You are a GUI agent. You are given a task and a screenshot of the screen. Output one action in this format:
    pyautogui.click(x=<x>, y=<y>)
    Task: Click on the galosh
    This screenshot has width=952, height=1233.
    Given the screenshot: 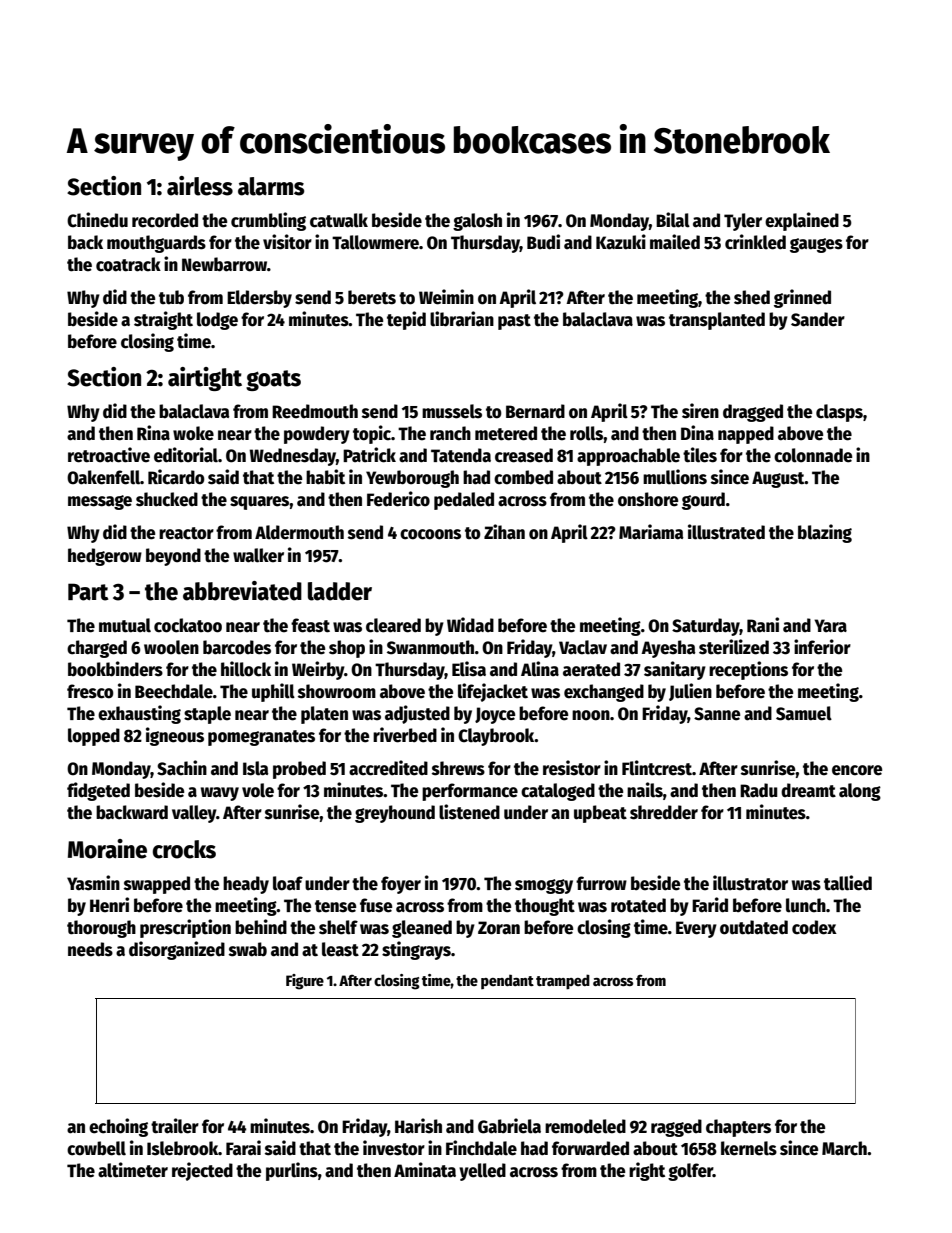 What is the action you would take?
    pyautogui.click(x=477, y=222)
